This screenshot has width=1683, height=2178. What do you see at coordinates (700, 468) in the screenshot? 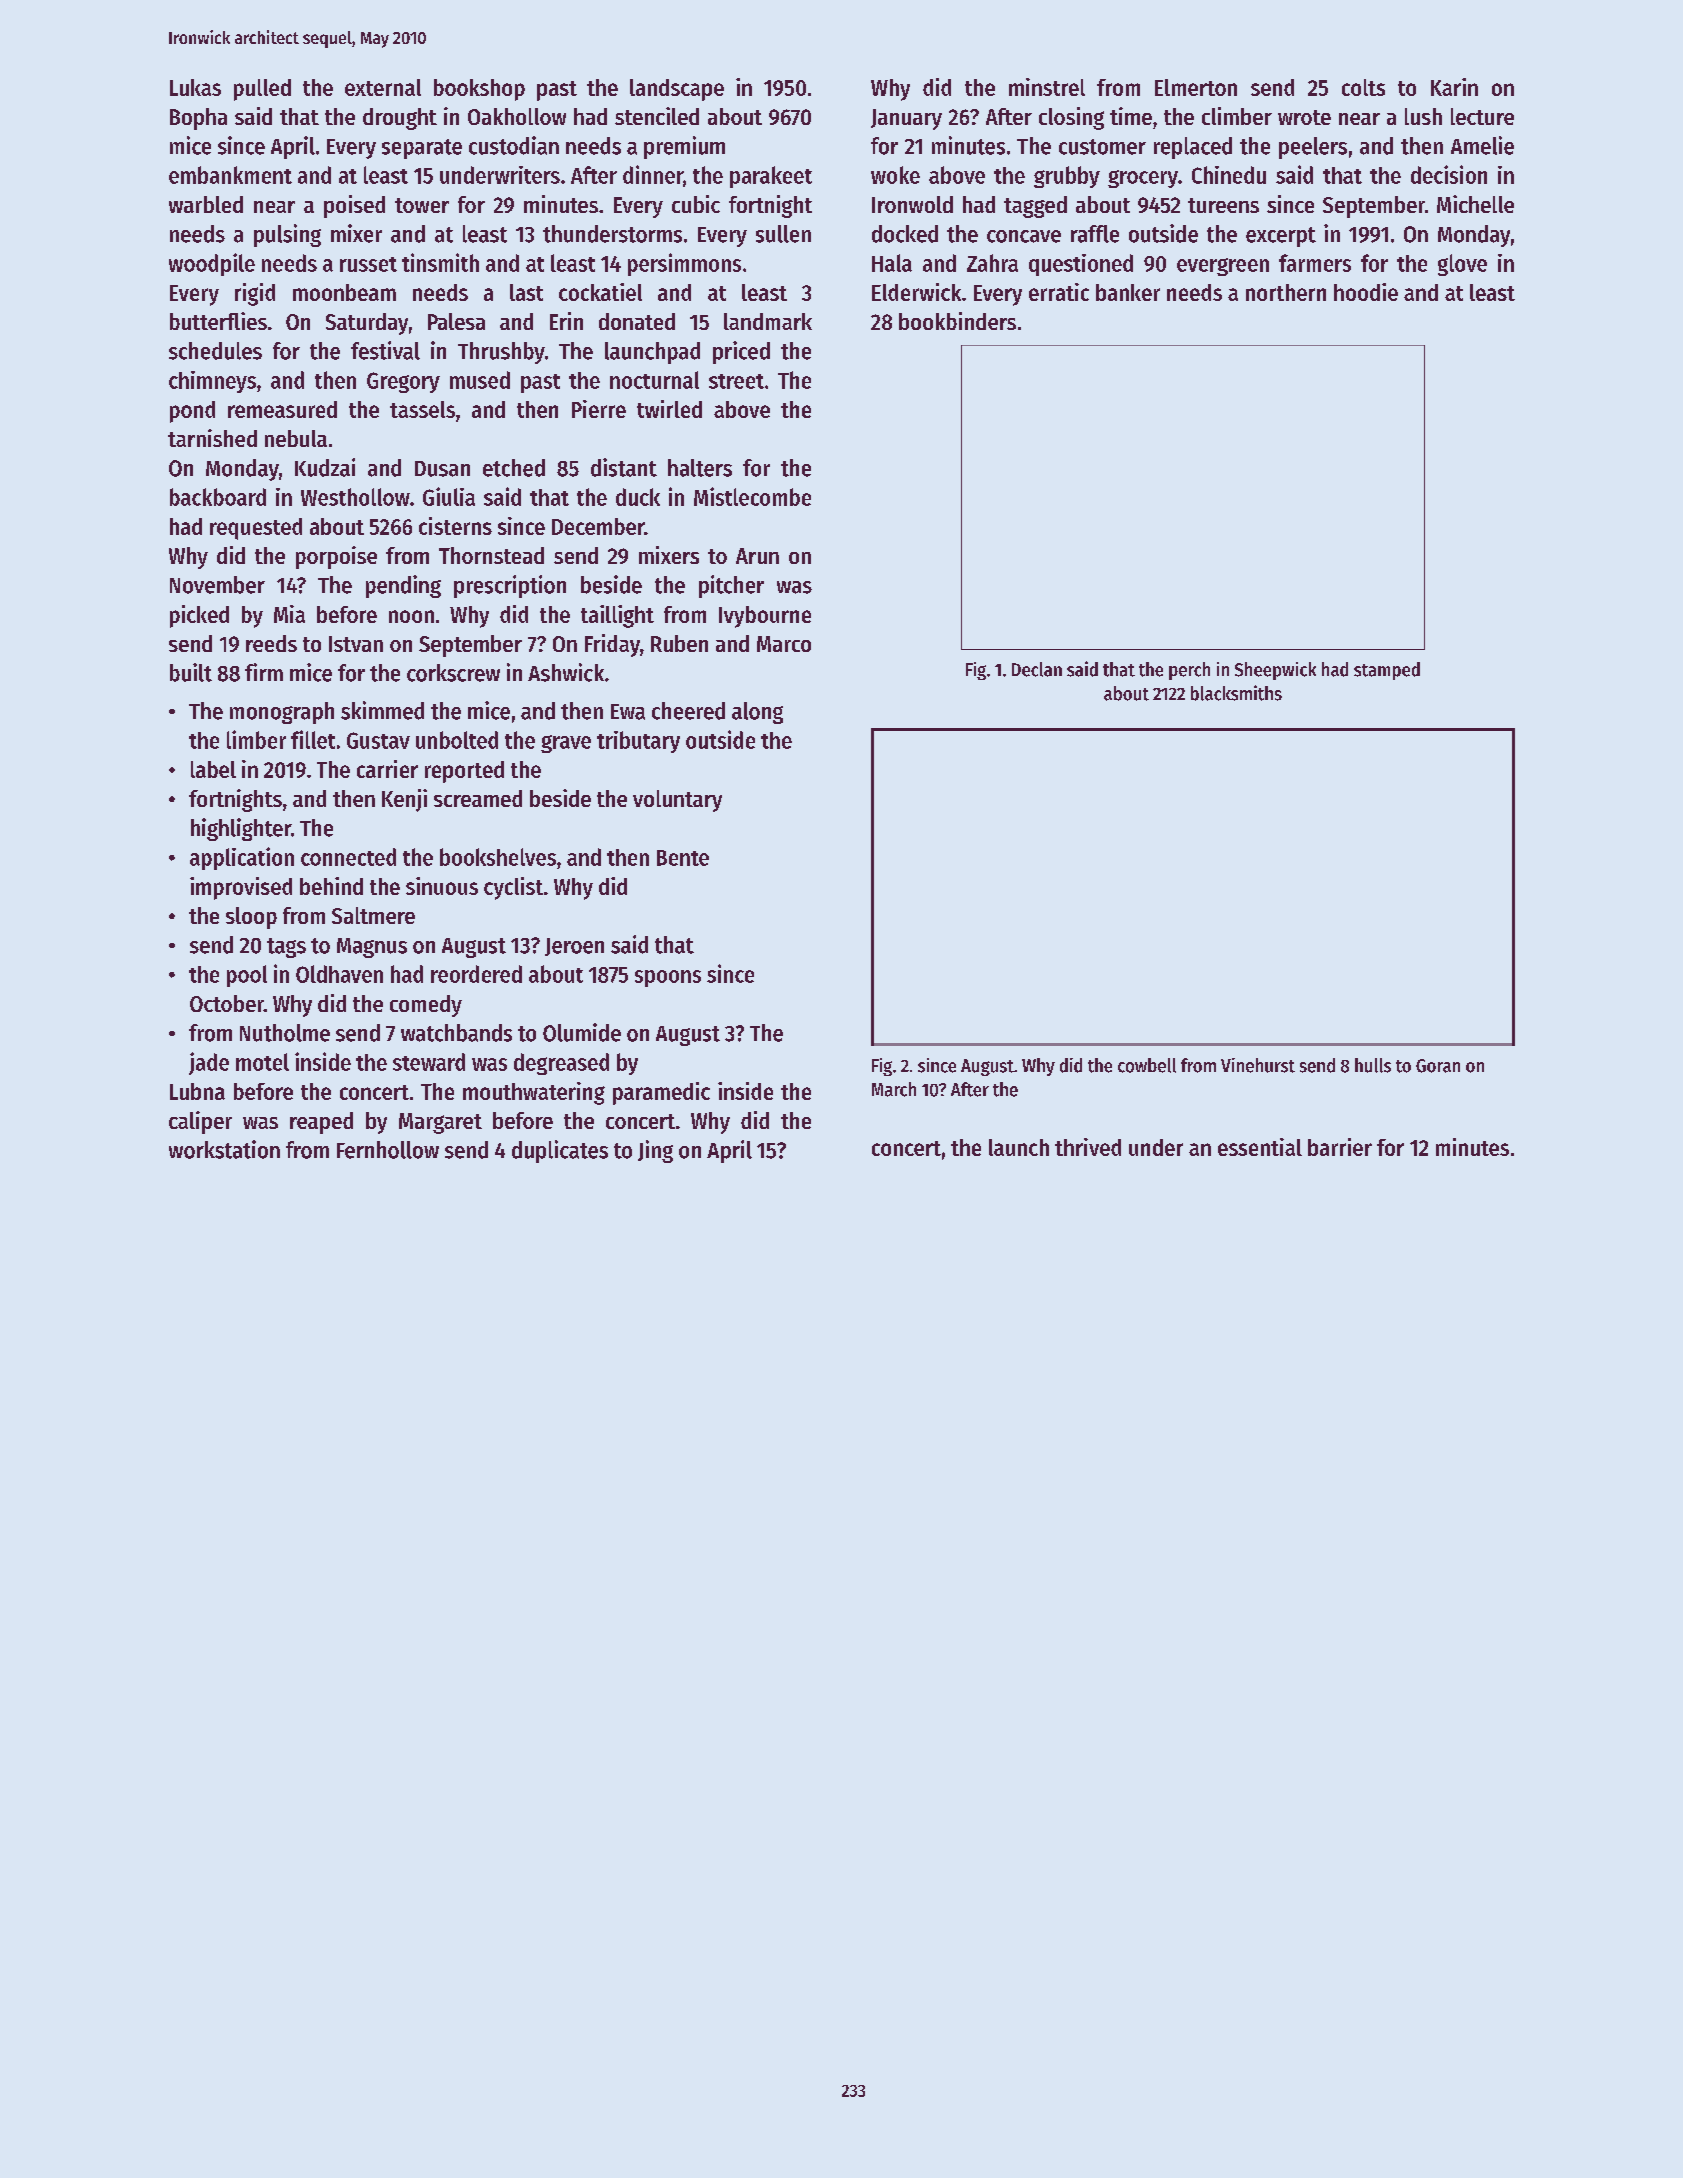
I see `halters` at bounding box center [700, 468].
